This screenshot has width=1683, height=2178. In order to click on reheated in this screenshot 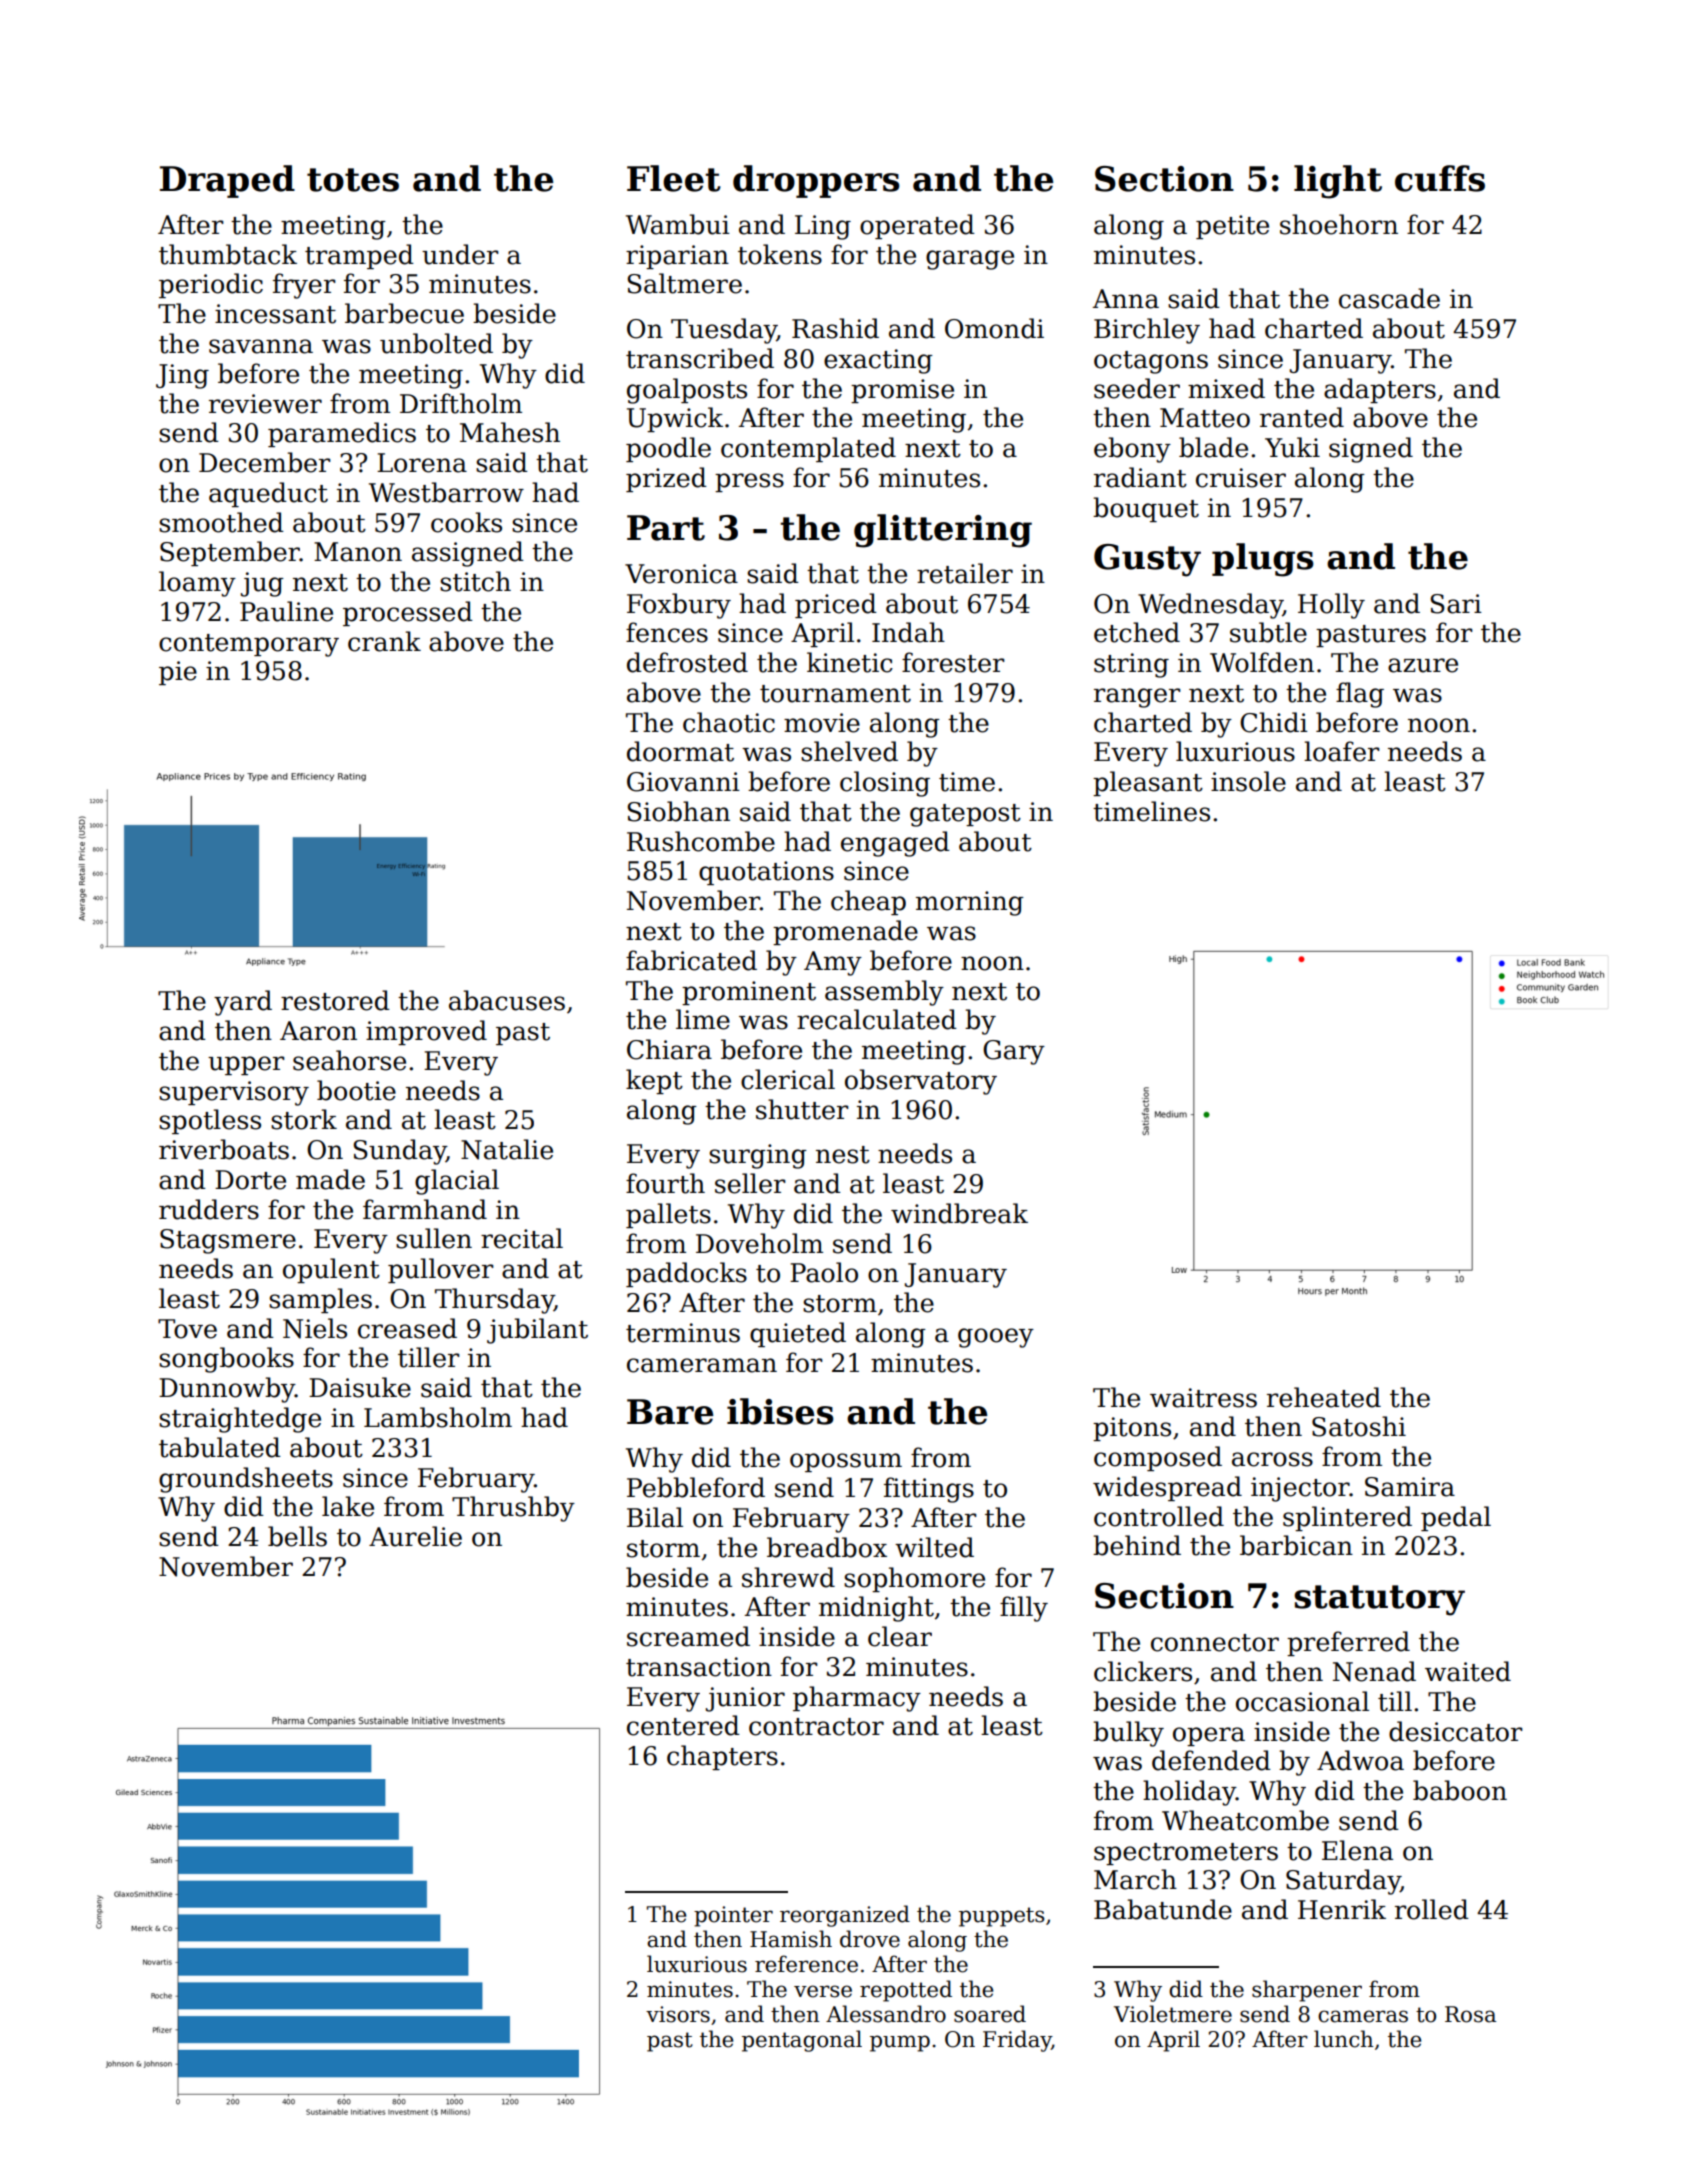, I will do `click(1324, 1397)`.
